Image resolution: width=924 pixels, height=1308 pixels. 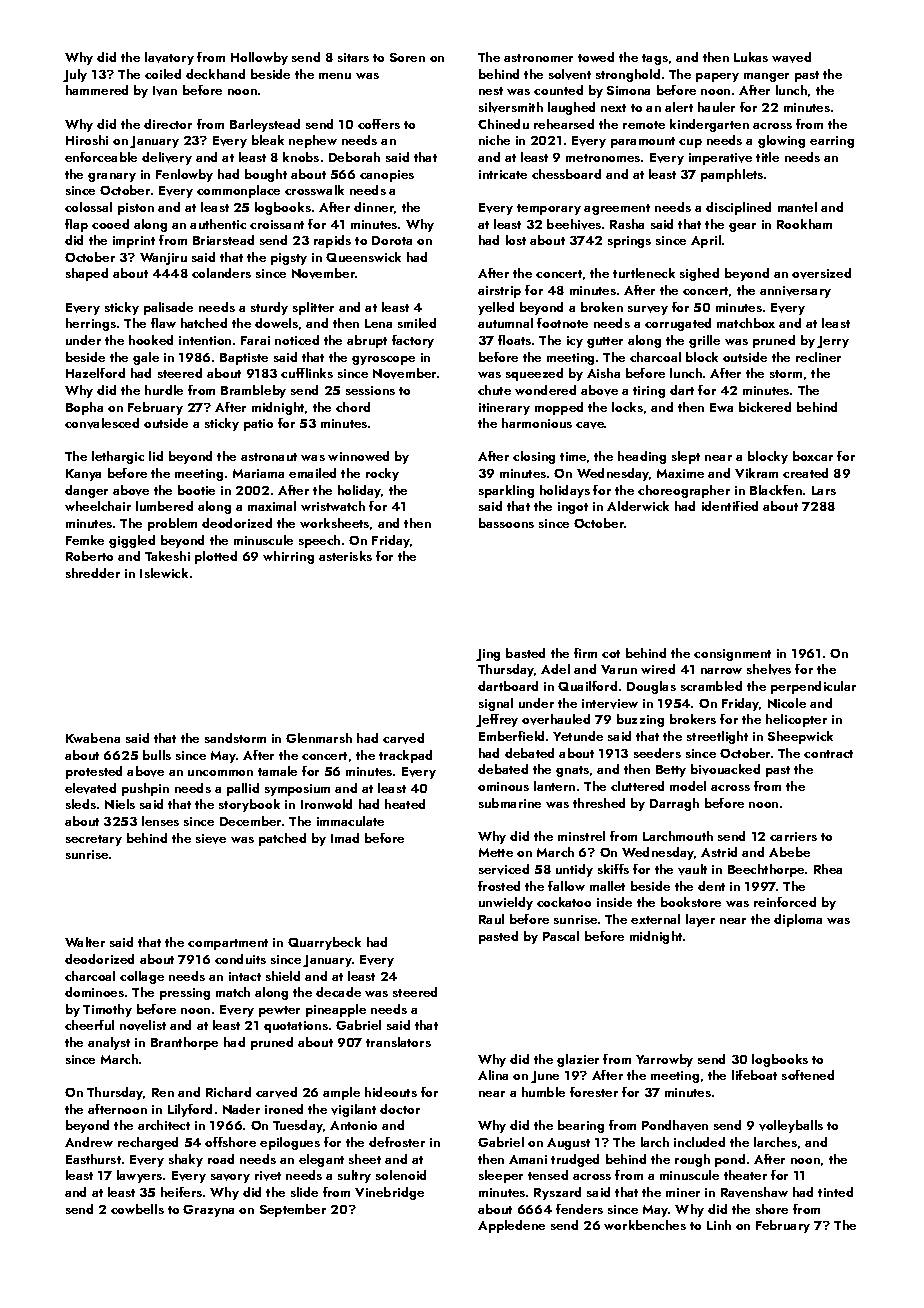 I want to click on Soren, so click(x=407, y=57).
